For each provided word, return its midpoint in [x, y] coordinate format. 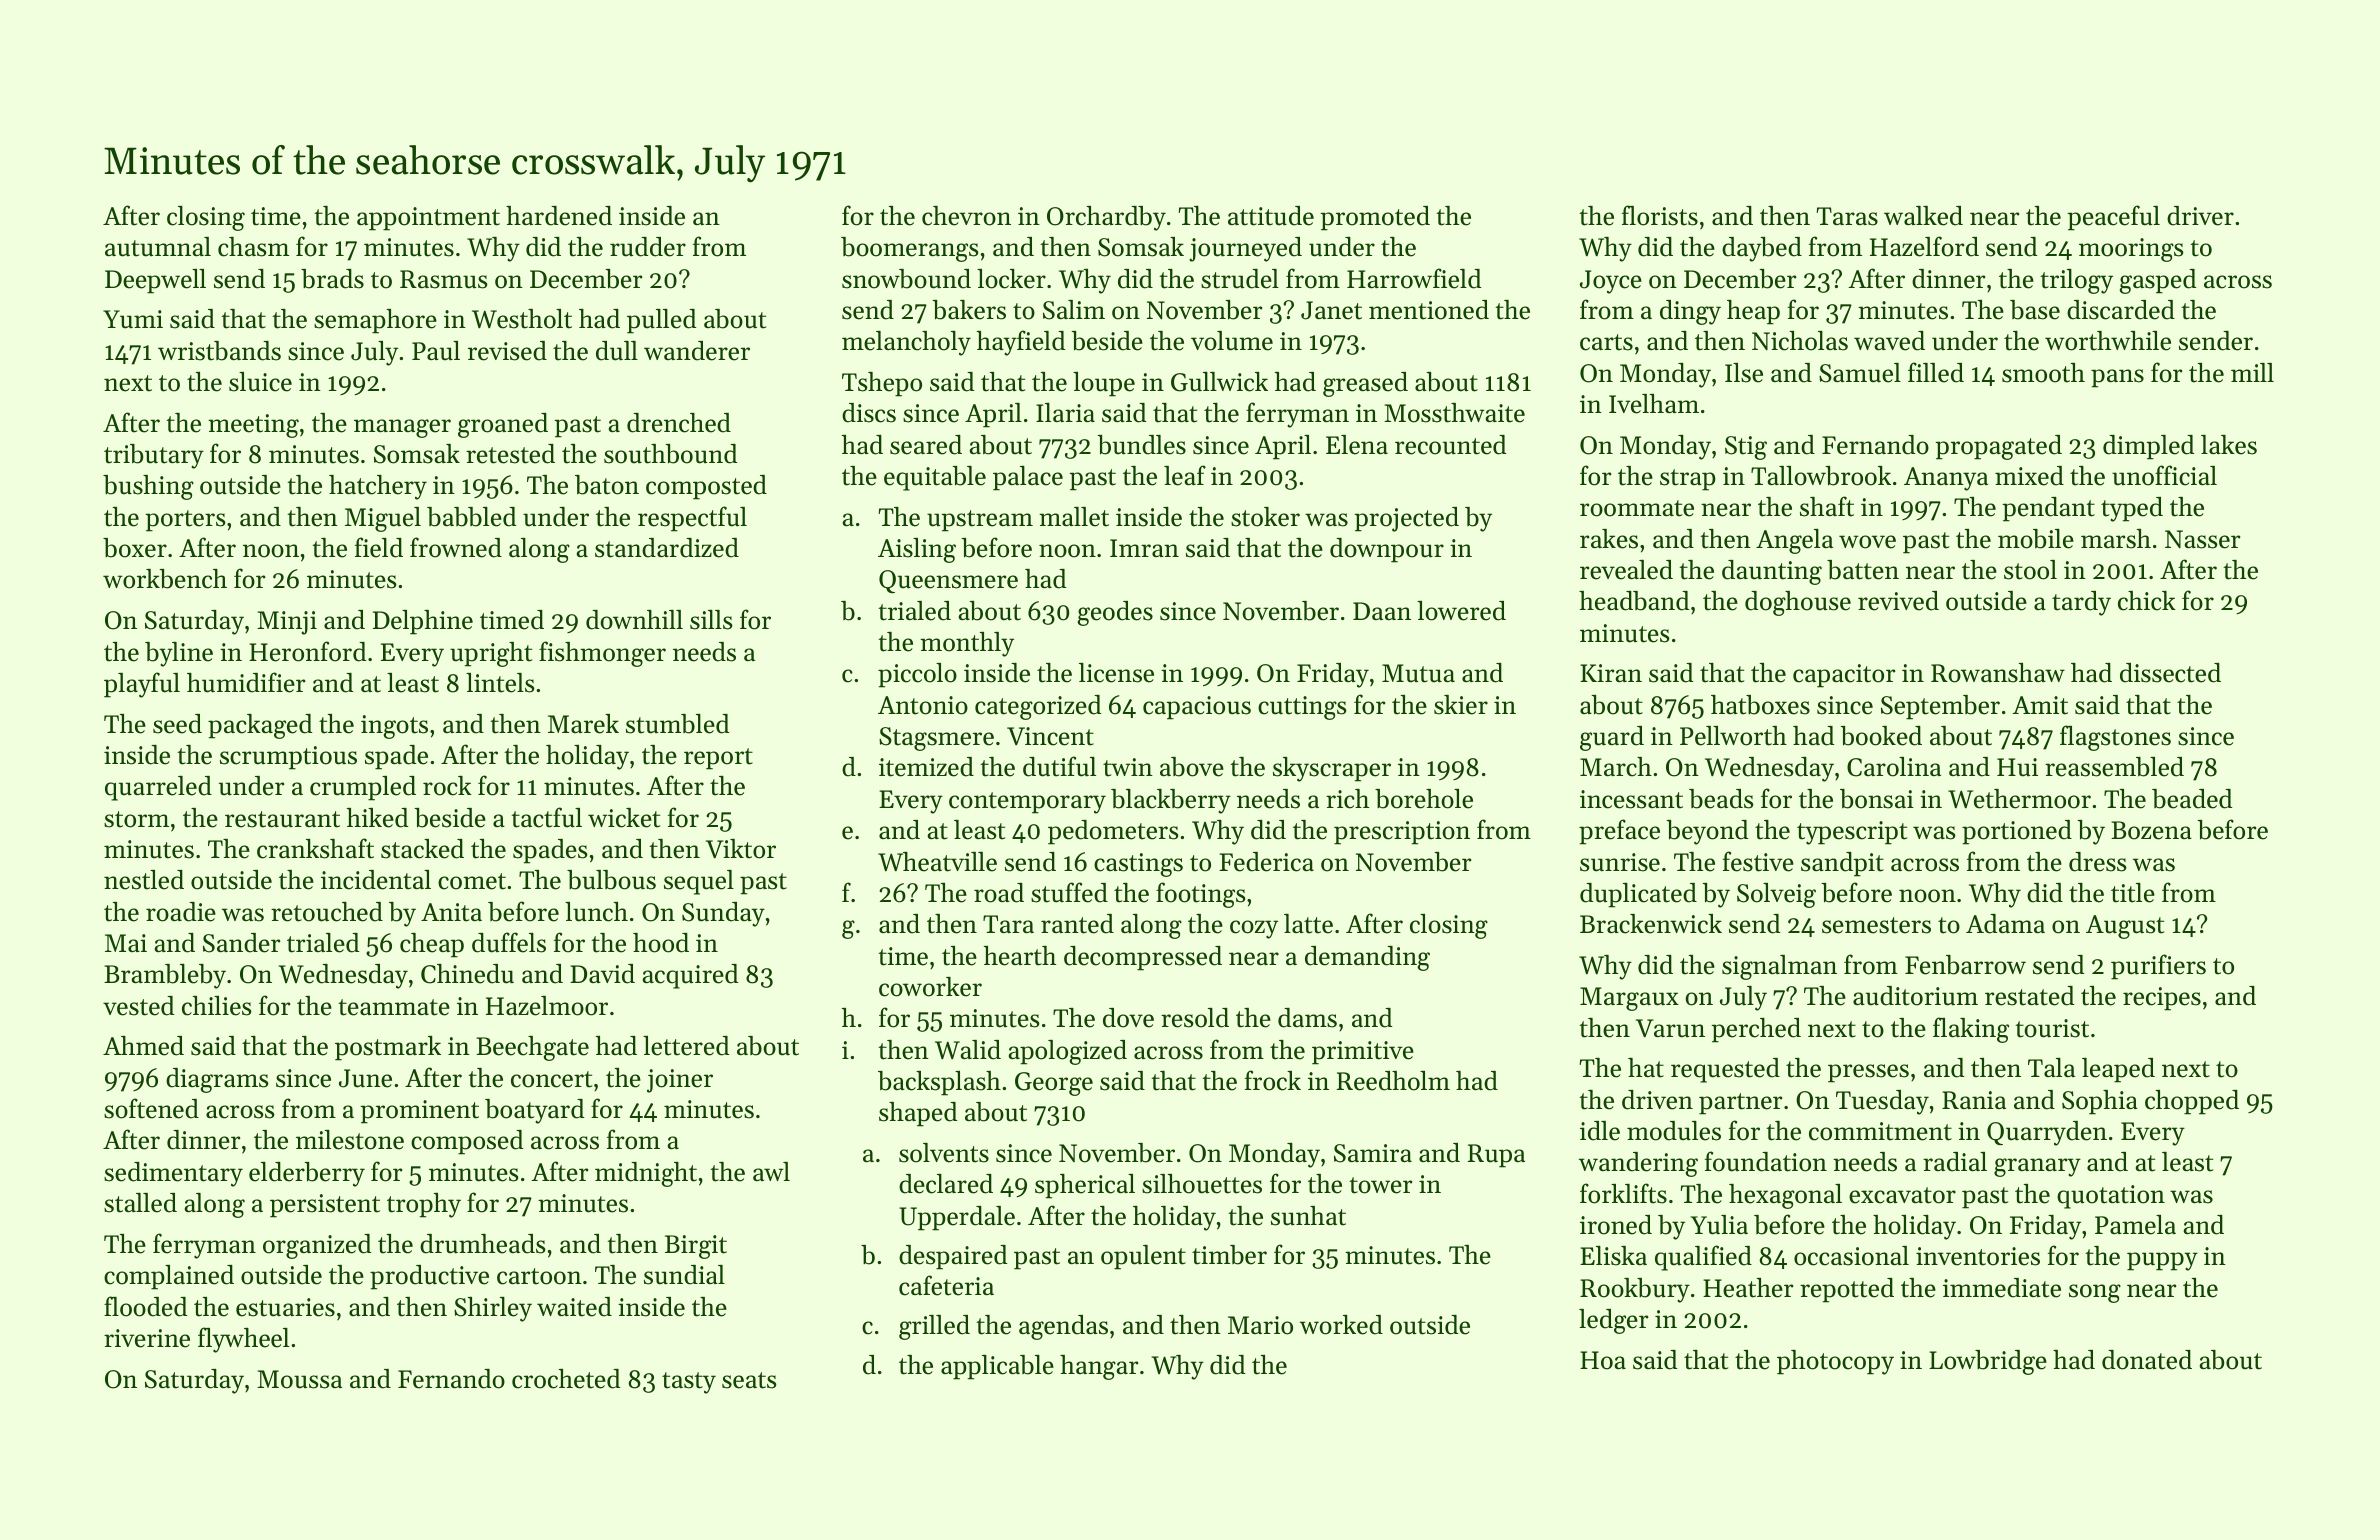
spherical [1085, 1186]
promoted [1375, 218]
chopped [2192, 1102]
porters [185, 521]
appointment [428, 219]
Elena [1357, 445]
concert [551, 1079]
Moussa [299, 1379]
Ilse [1744, 373]
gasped [2158, 281]
